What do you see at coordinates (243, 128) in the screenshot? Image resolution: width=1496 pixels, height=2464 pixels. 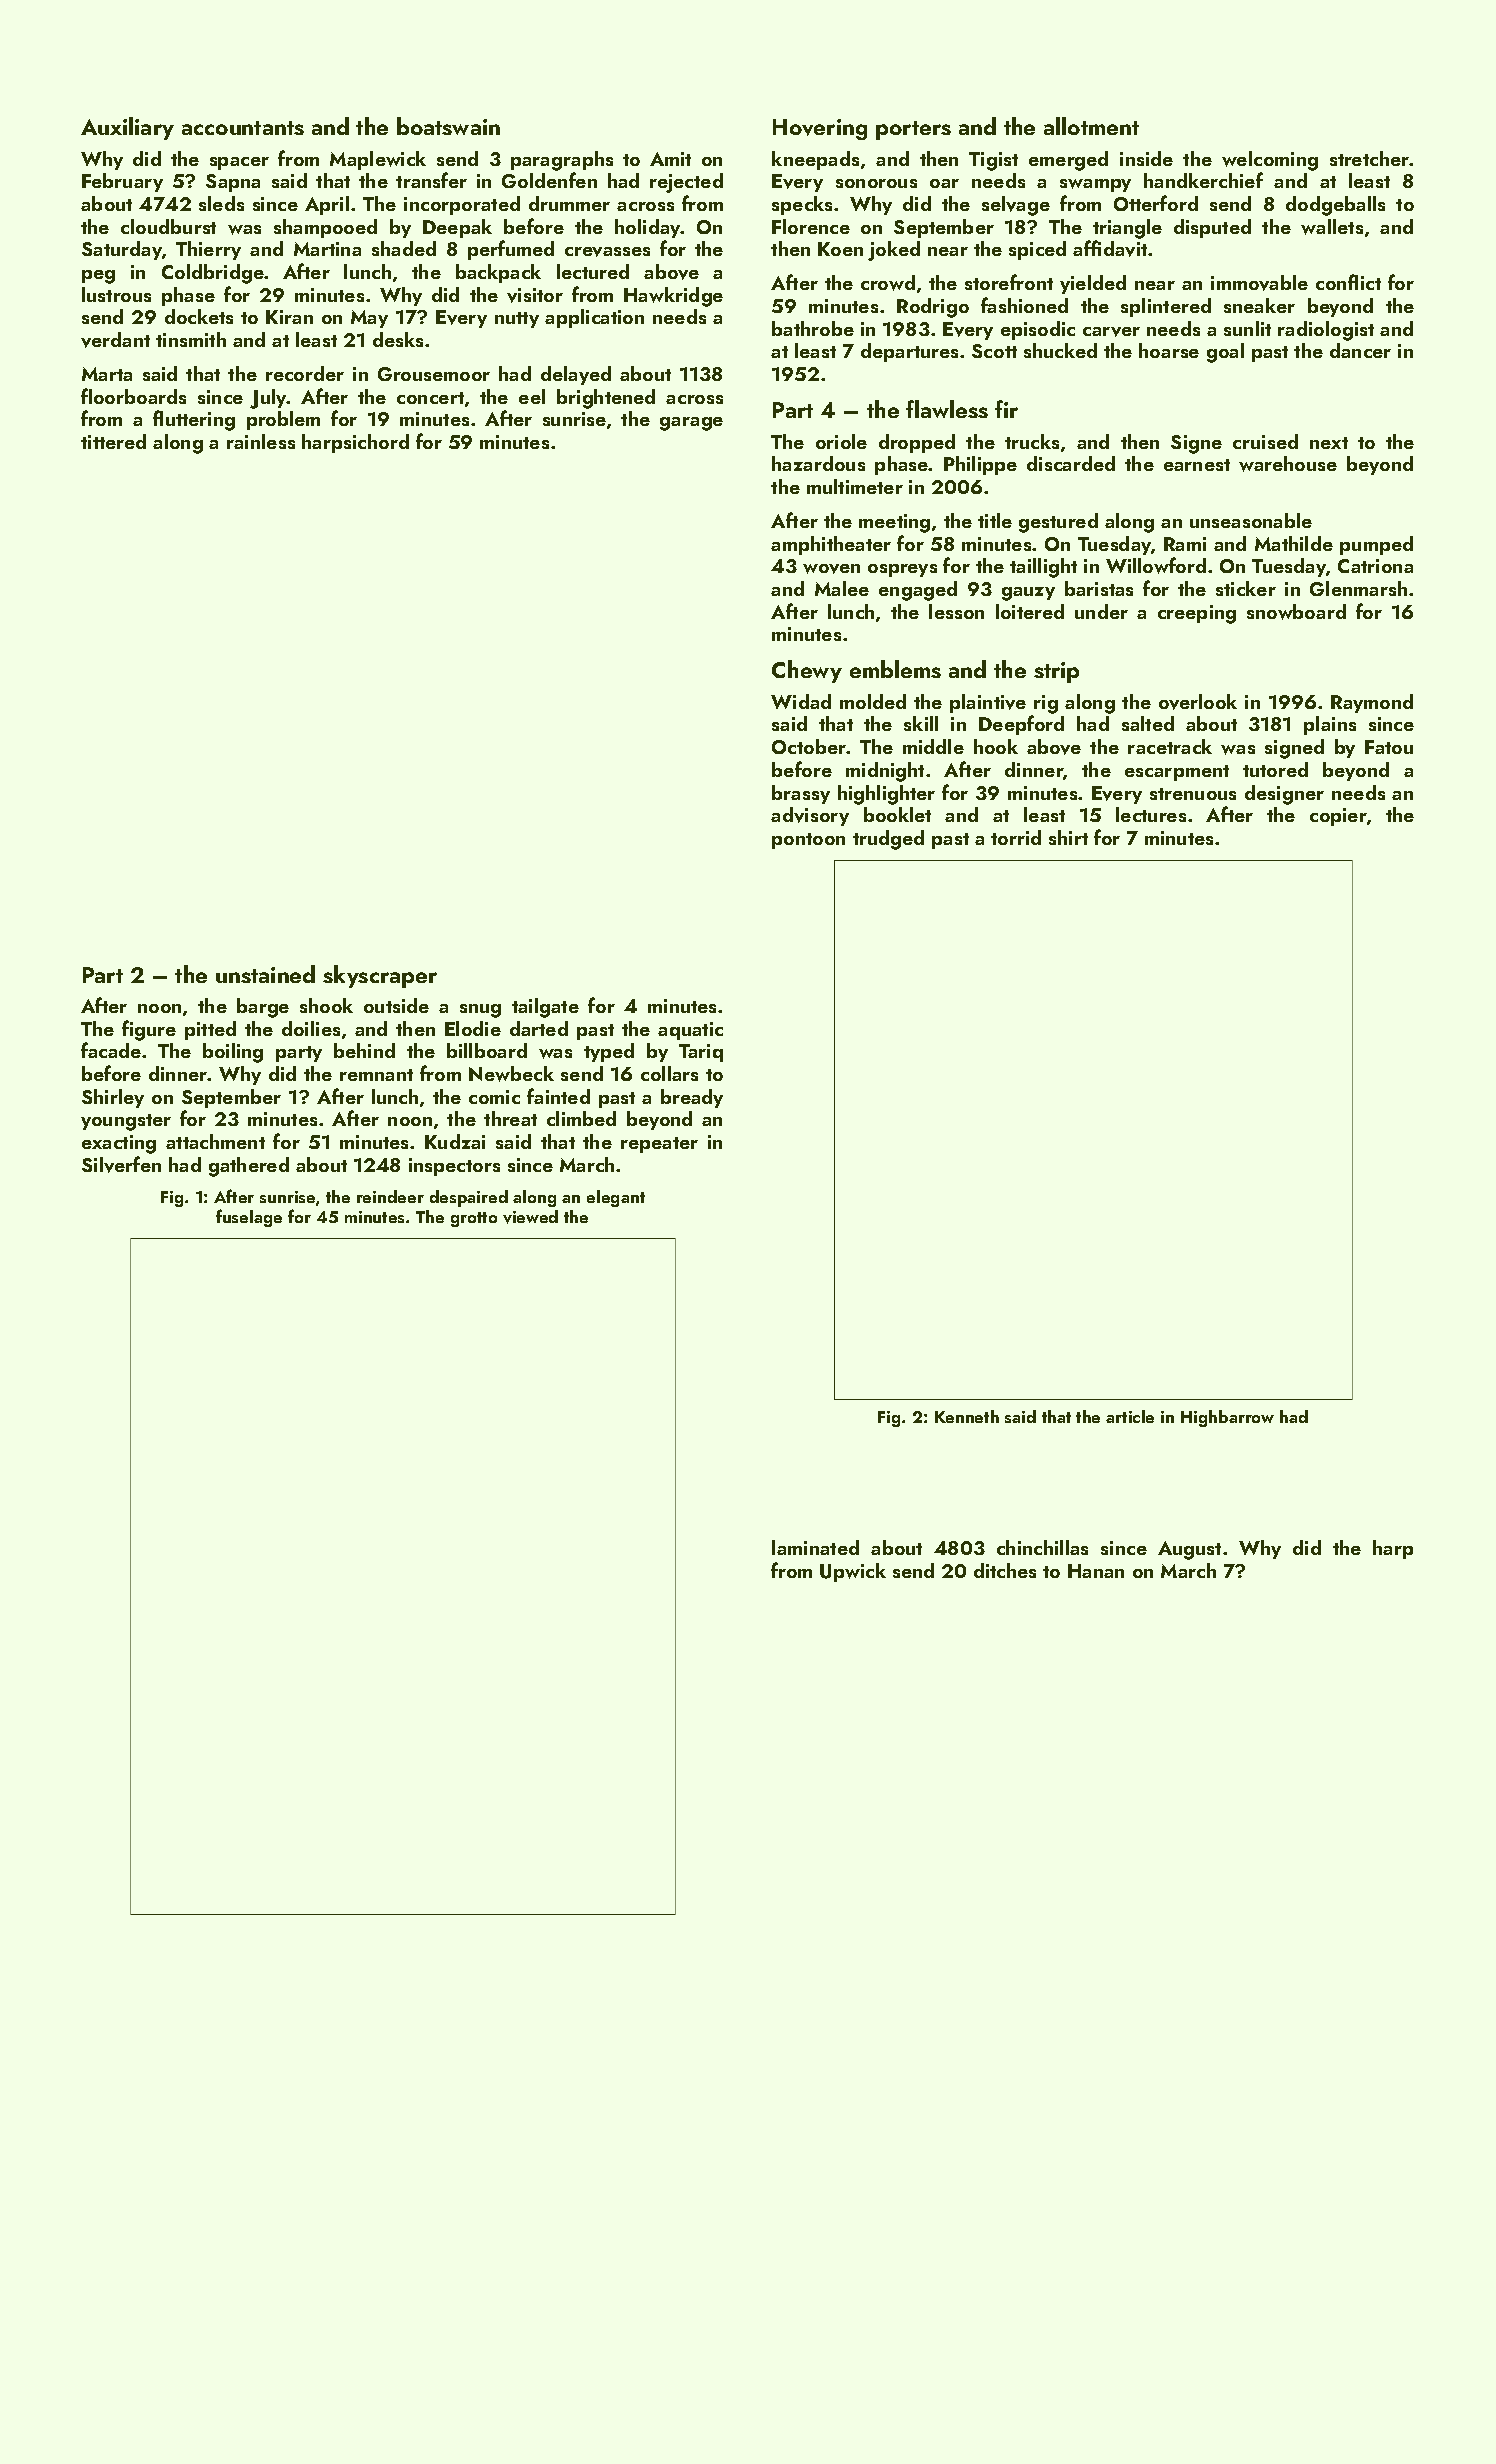 I see `accountants` at bounding box center [243, 128].
